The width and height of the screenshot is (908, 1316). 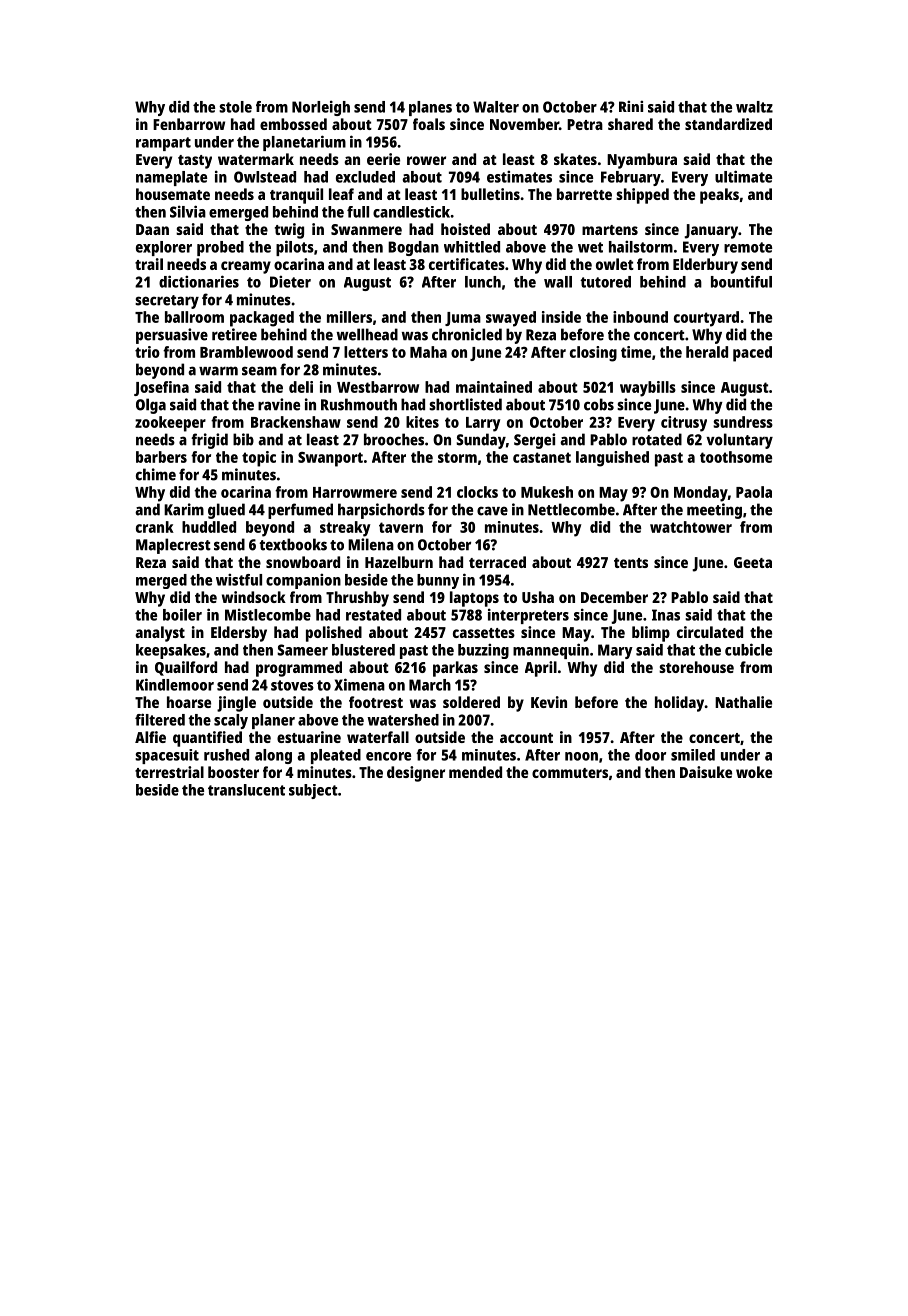 I want to click on designer, so click(x=416, y=774).
